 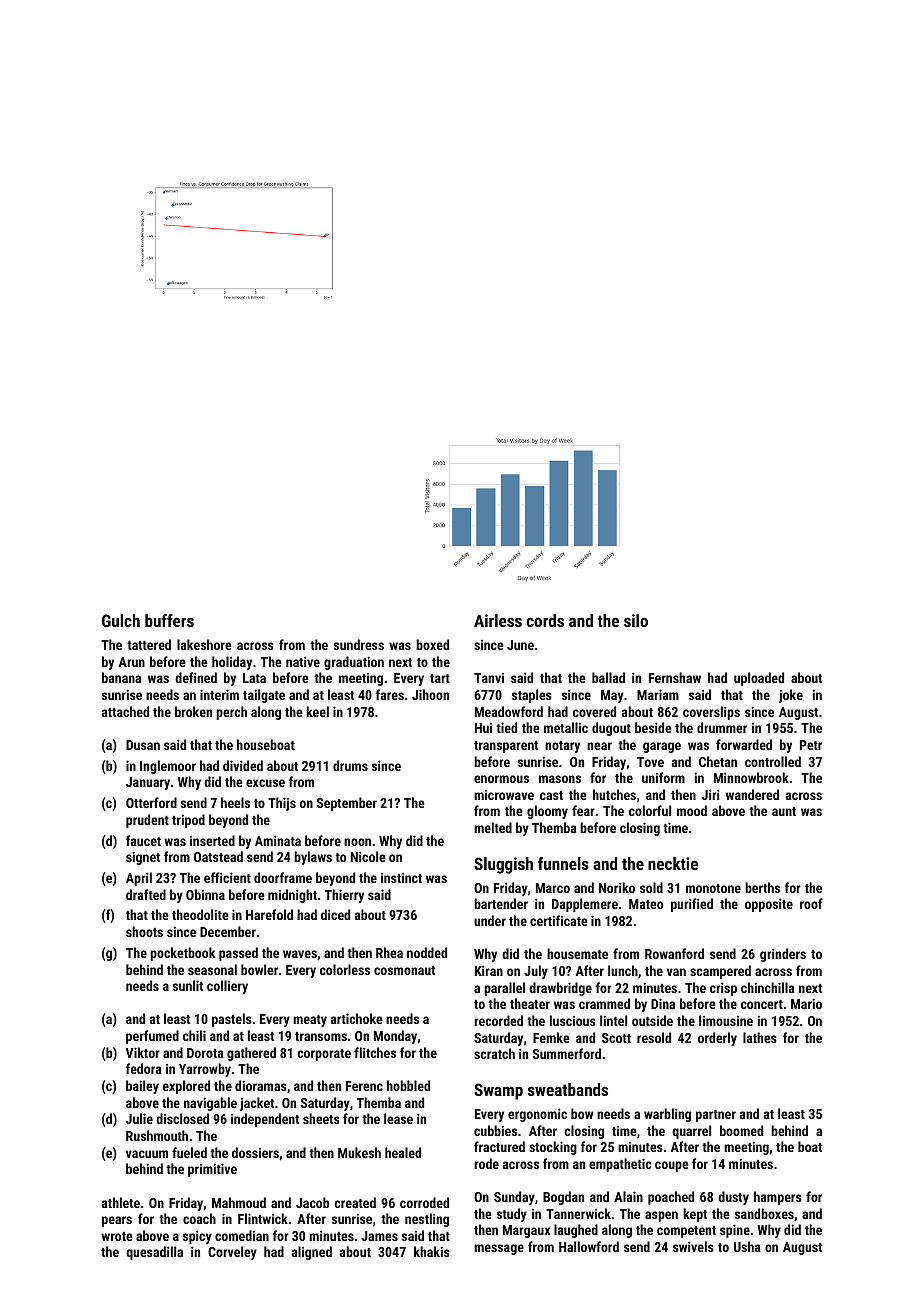 What do you see at coordinates (398, 1118) in the image?
I see `lease` at bounding box center [398, 1118].
